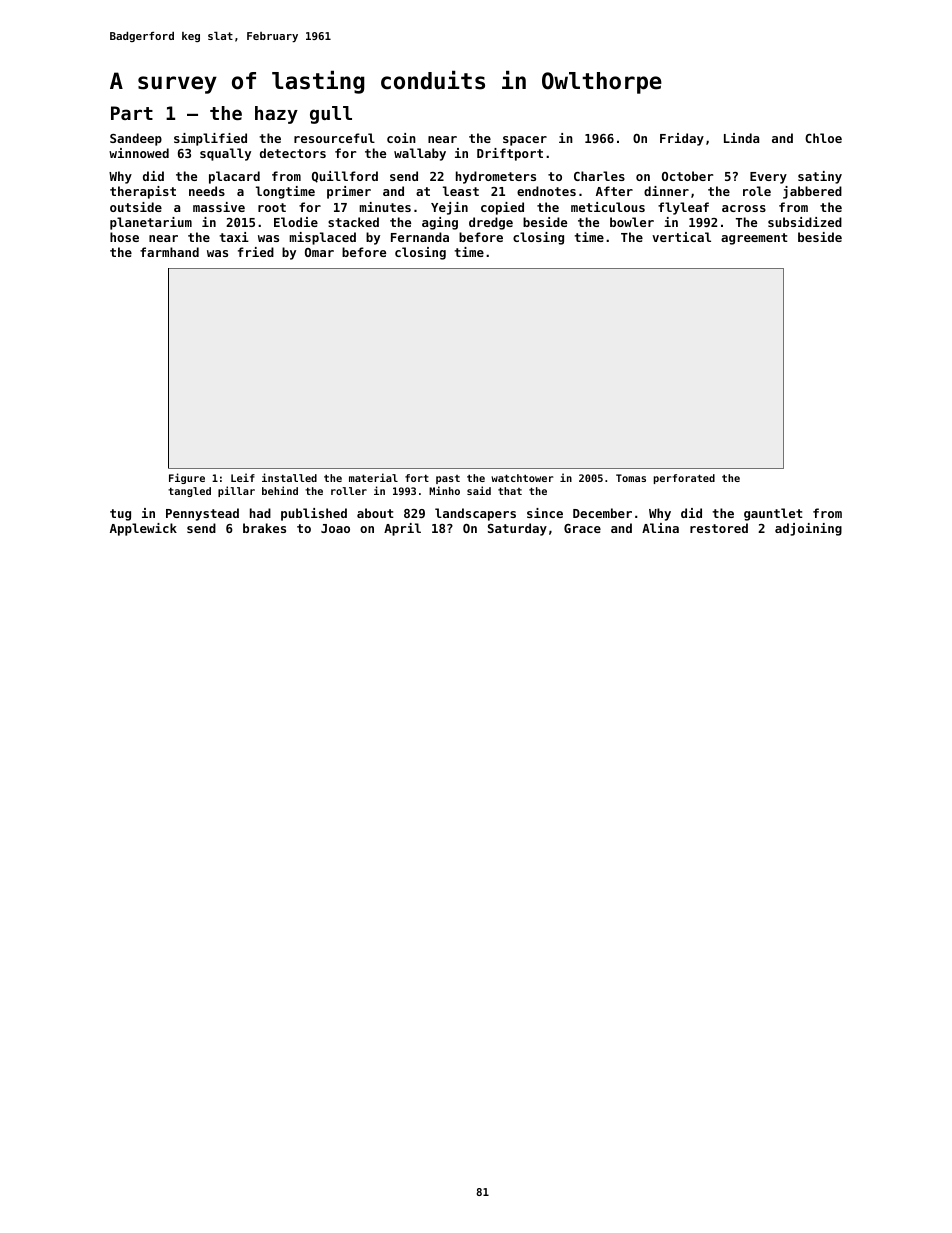  Describe the element at coordinates (124, 237) in the screenshot. I see `hose` at that location.
